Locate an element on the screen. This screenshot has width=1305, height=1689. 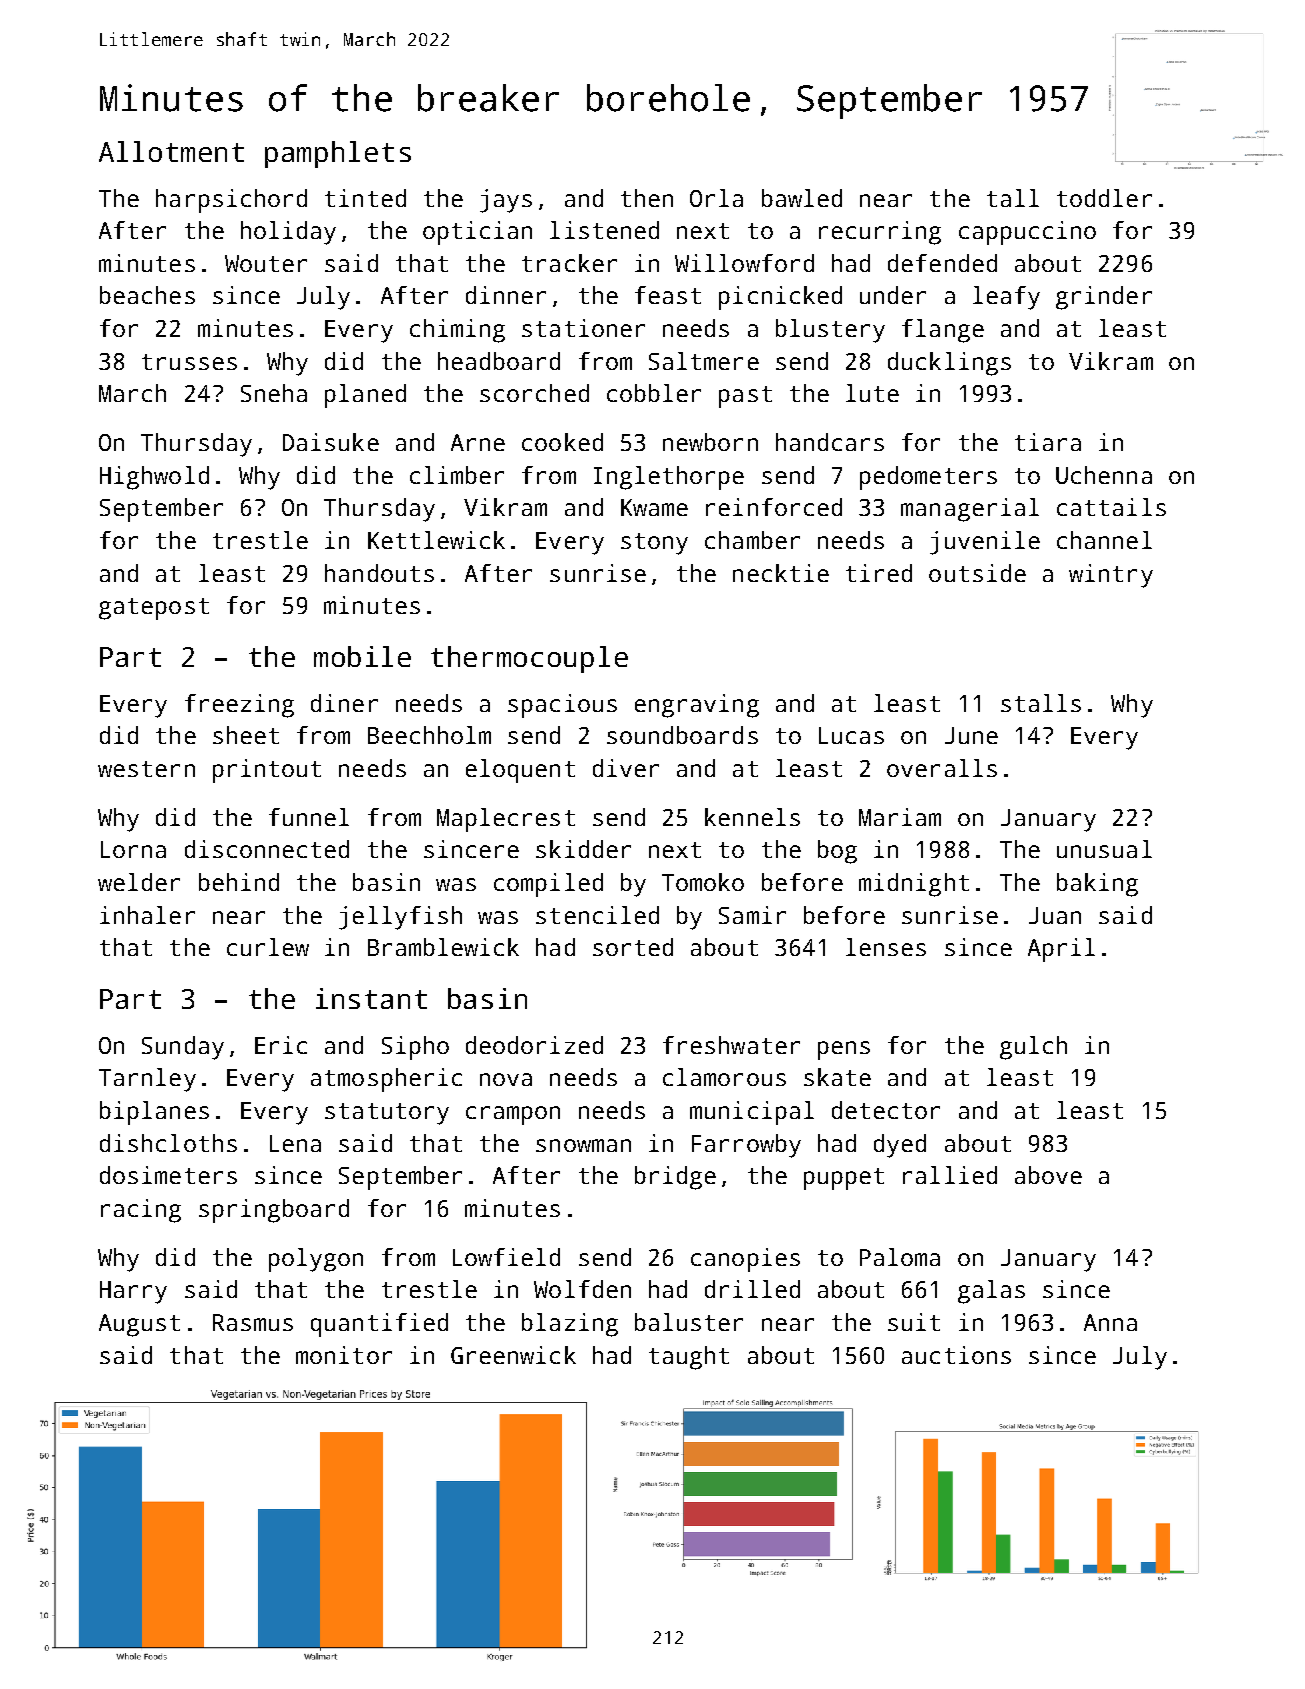
thermocouple is located at coordinates (529, 659).
